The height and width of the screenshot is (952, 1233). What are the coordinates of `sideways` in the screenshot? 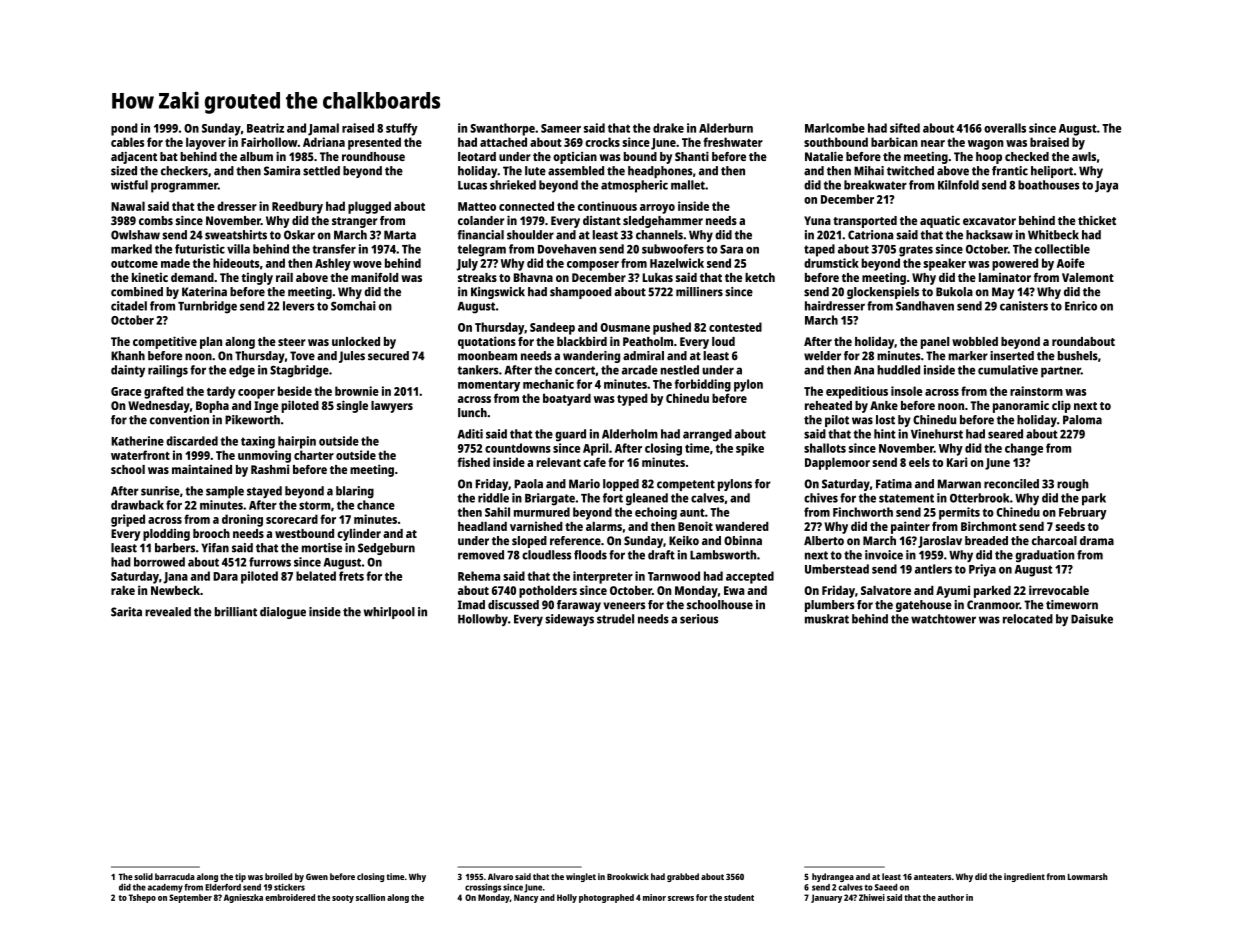 It's located at (569, 620).
